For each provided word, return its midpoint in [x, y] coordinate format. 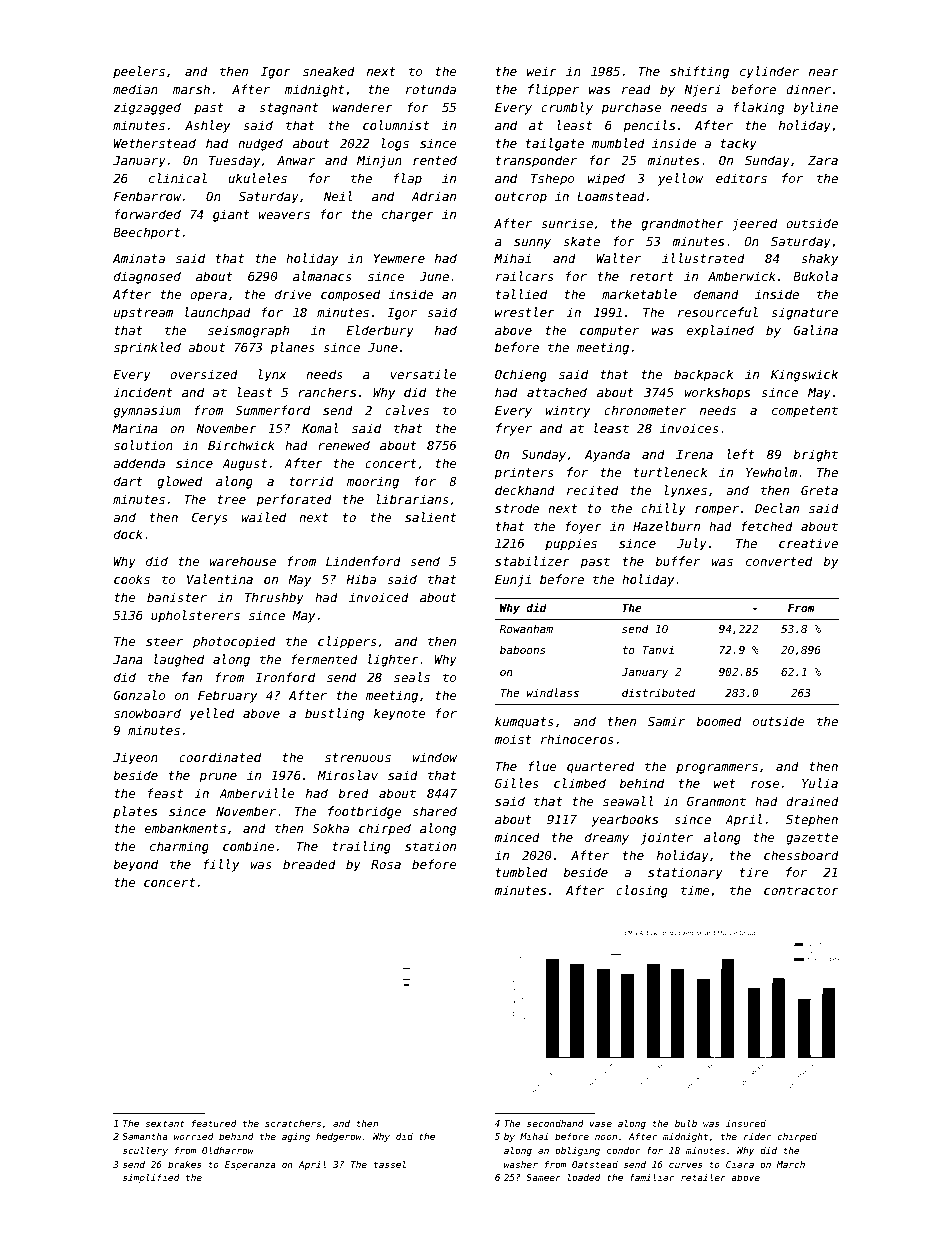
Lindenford [363, 561]
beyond [135, 865]
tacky [738, 144]
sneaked [329, 71]
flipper [553, 90]
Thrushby [274, 598]
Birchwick [241, 445]
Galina [815, 330]
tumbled [521, 872]
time [695, 890]
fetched [767, 526]
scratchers [293, 1123]
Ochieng [521, 375]
